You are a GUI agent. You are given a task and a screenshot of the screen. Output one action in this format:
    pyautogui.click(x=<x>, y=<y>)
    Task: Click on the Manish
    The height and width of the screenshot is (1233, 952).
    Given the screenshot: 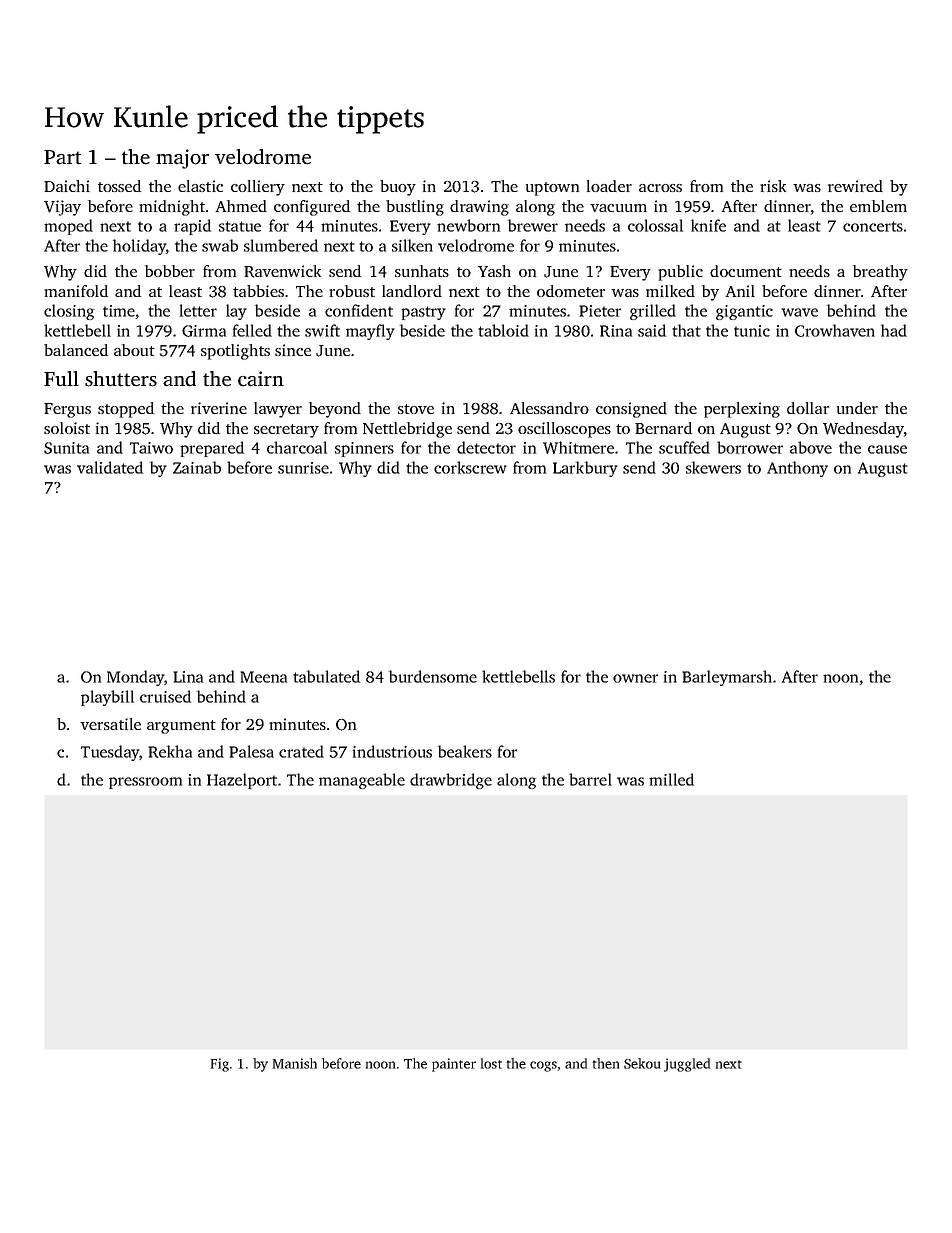 What is the action you would take?
    pyautogui.click(x=295, y=1063)
